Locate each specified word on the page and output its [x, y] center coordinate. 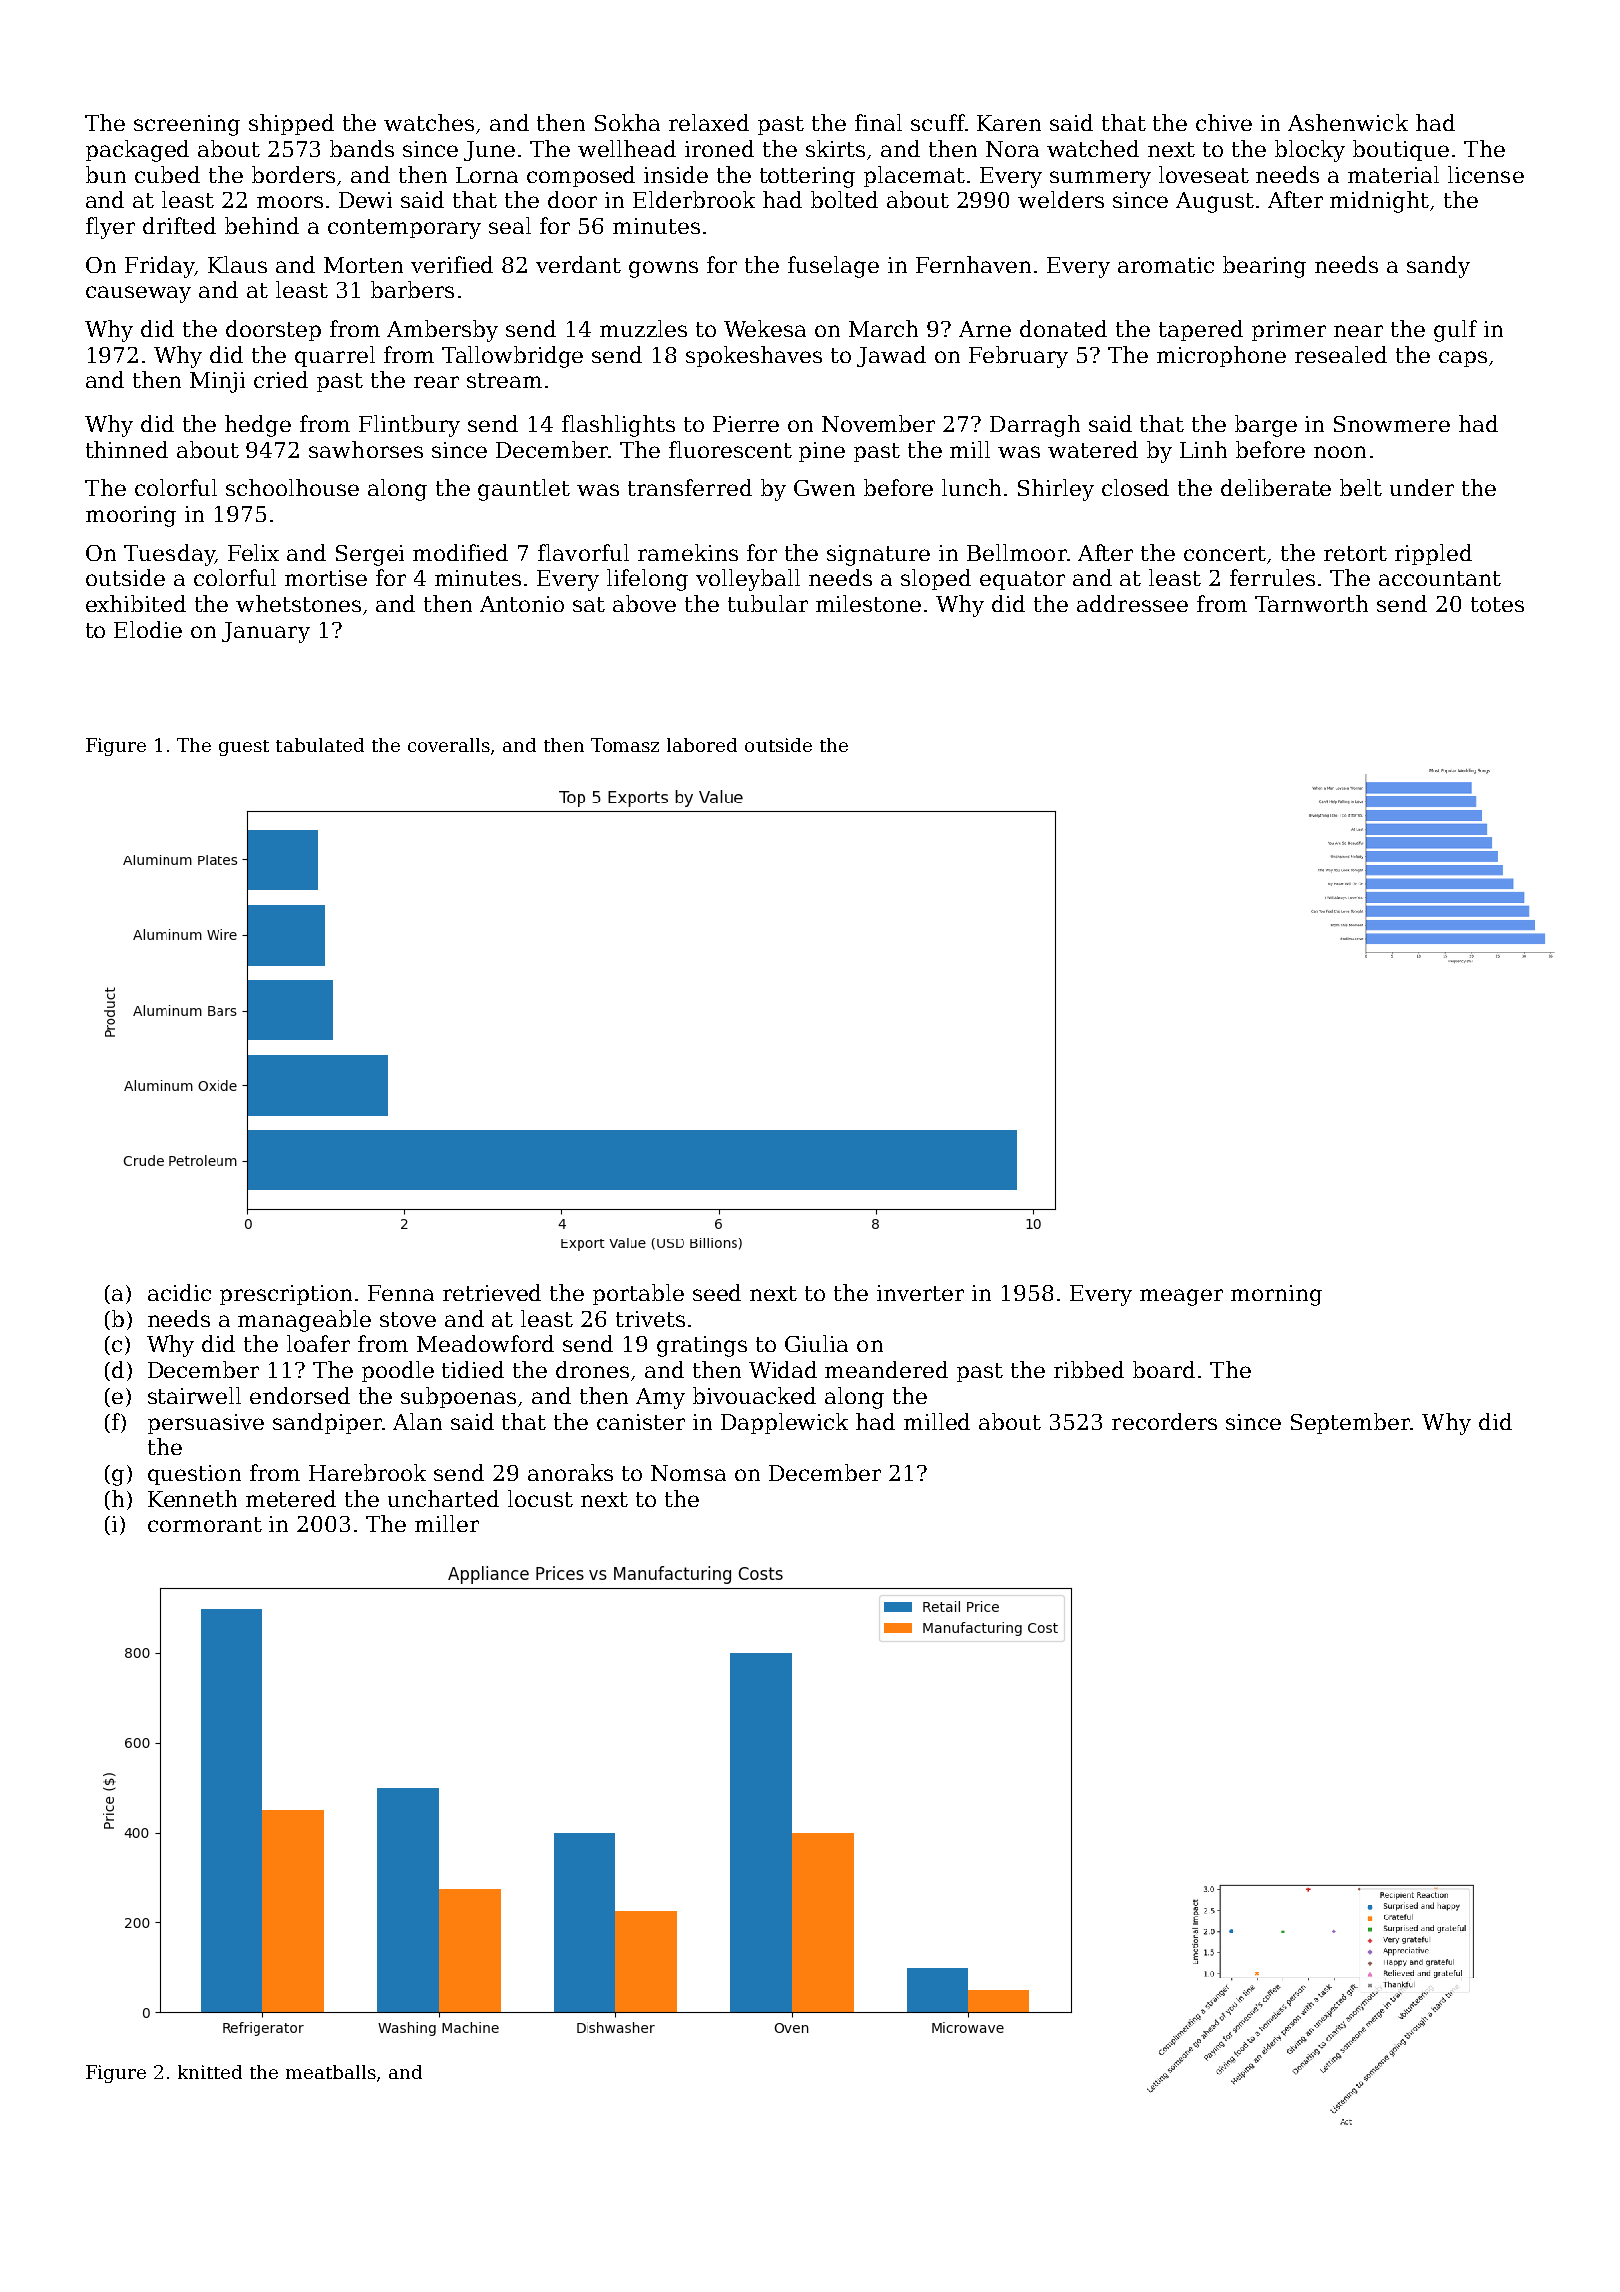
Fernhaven [973, 264]
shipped [291, 124]
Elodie [148, 629]
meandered [886, 1369]
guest [244, 748]
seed [717, 1292]
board [1164, 1369]
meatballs [331, 2072]
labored [702, 745]
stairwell [194, 1395]
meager [1181, 1297]
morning [1276, 1295]
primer [1289, 331]
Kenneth [192, 1498]
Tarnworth [1311, 603]
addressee [1132, 603]
